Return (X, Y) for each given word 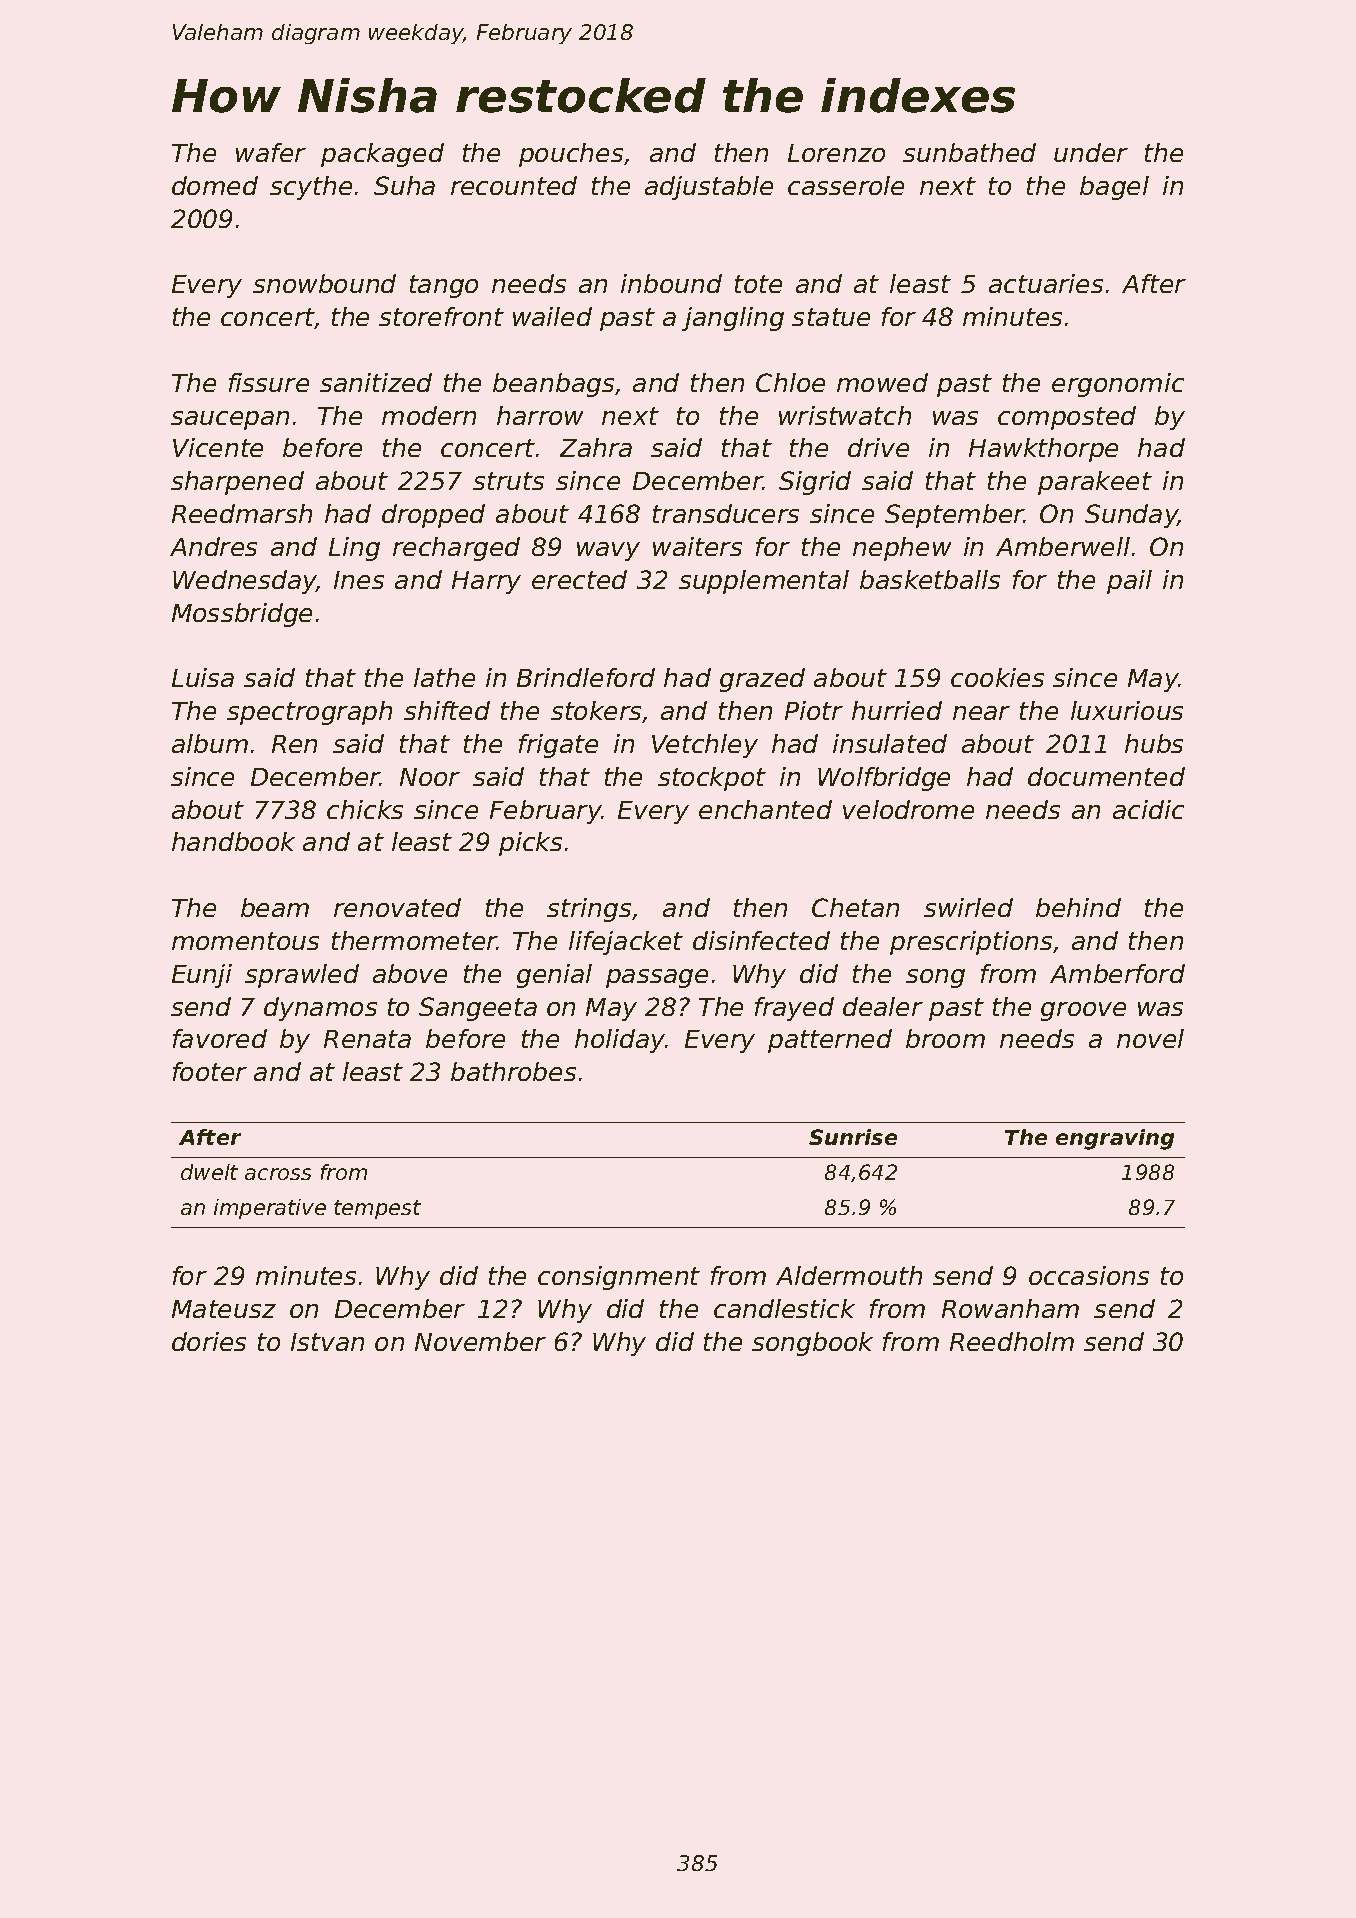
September (954, 516)
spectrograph (309, 713)
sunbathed (969, 152)
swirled (968, 907)
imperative (270, 1209)
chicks (365, 809)
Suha (404, 185)
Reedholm (1012, 1341)
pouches (571, 155)
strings (589, 910)
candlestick (784, 1308)
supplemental (764, 582)
